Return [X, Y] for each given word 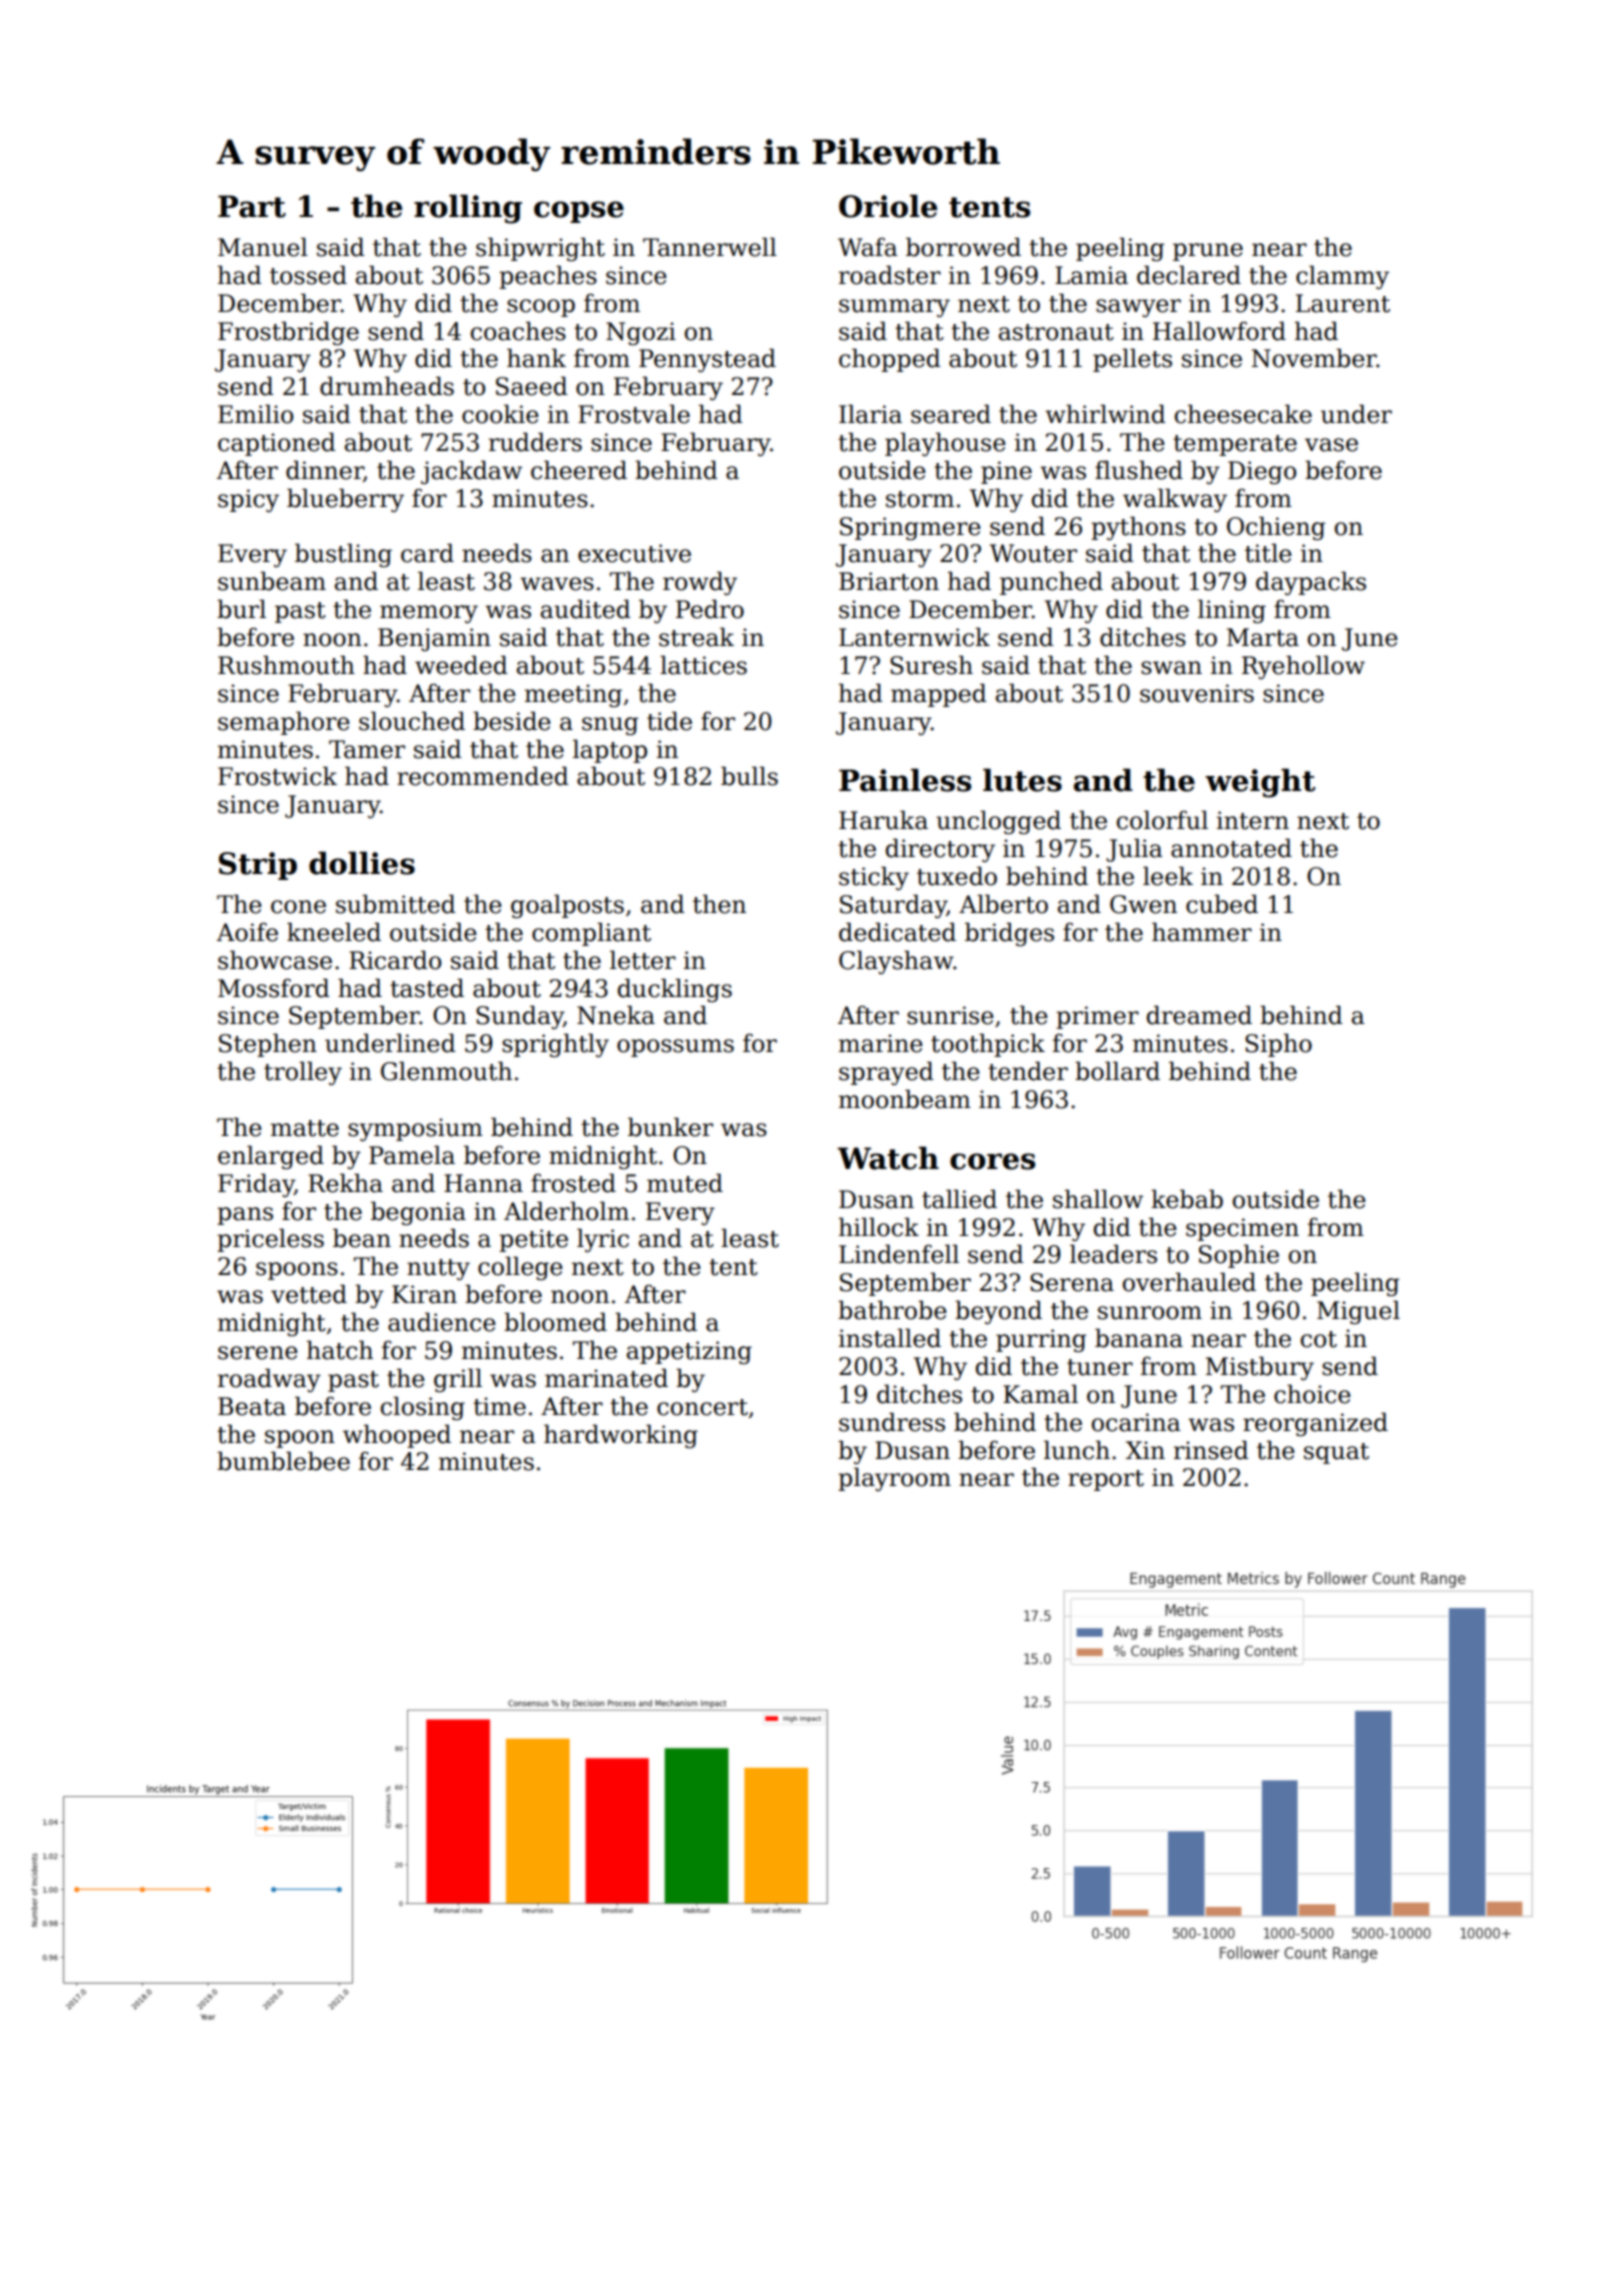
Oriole [888, 206]
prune [1208, 252]
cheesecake [1243, 414]
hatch [340, 1350]
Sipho [1278, 1045]
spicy [248, 500]
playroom [894, 1479]
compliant [591, 934]
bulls [749, 776]
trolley [303, 1073]
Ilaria [870, 414]
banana [1139, 1338]
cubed [1222, 904]
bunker [670, 1127]
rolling [468, 209]
